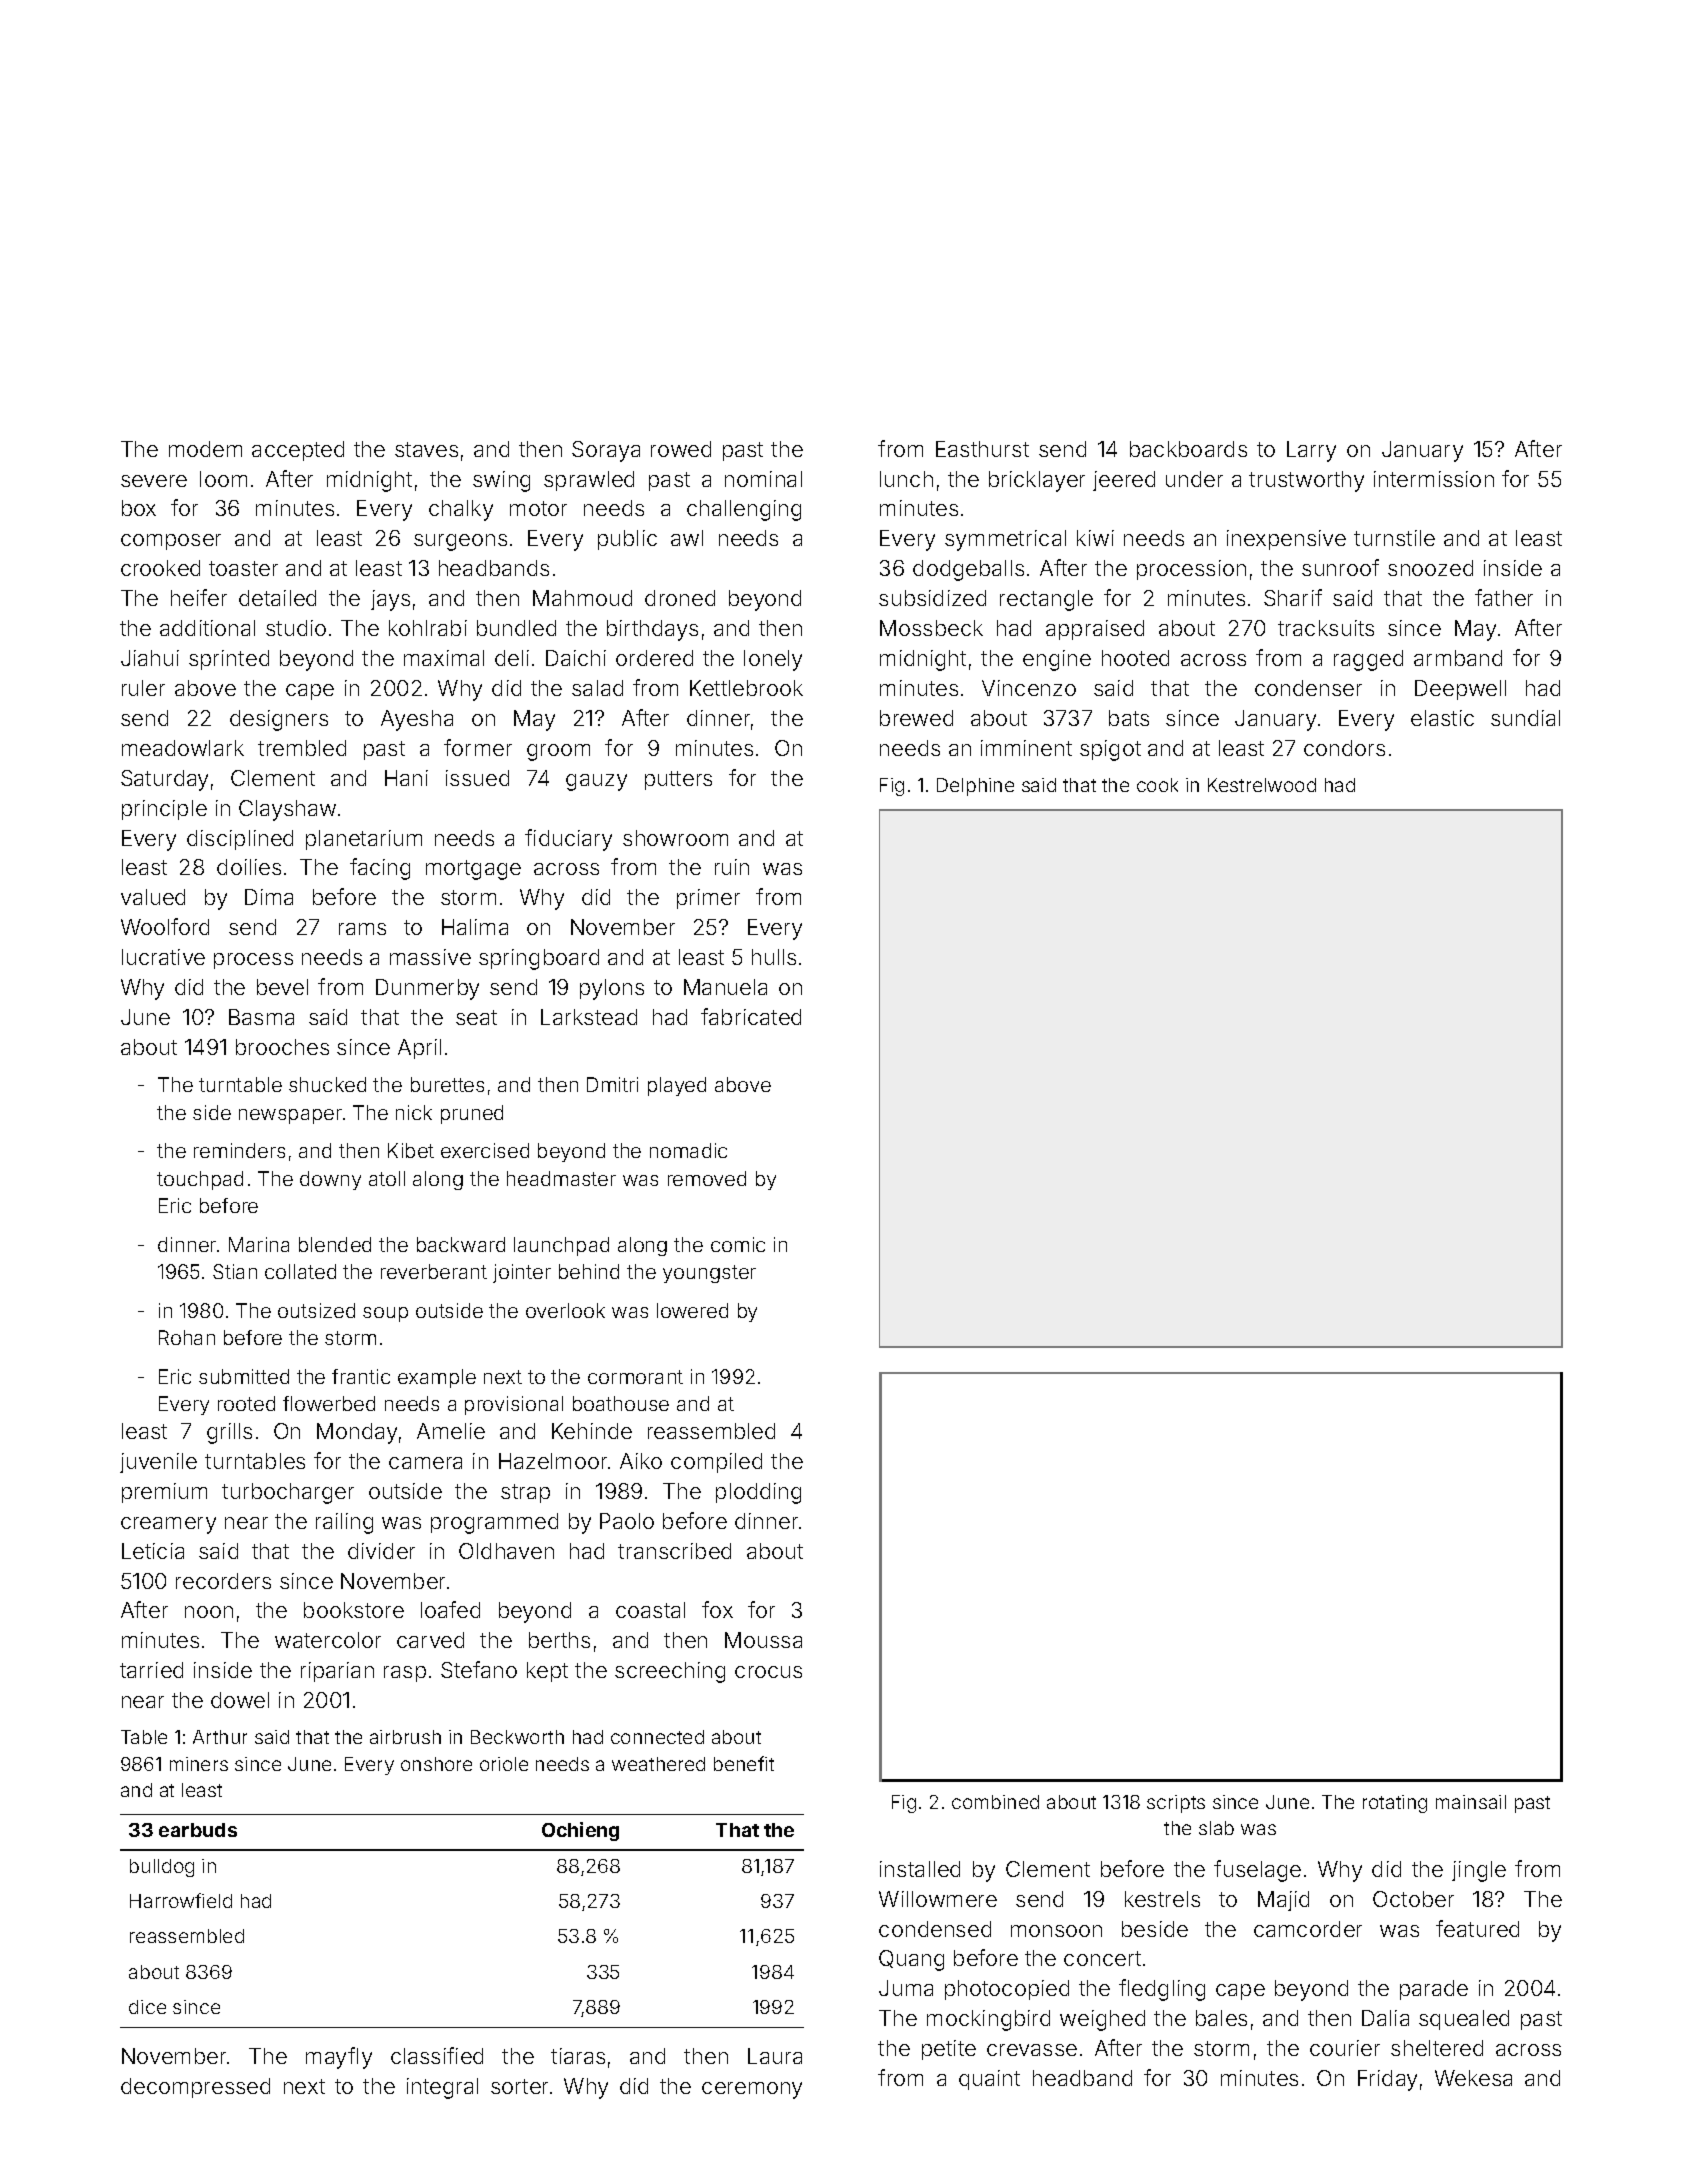 This screenshot has height=2178, width=1683. Describe the element at coordinates (995, 1802) in the screenshot. I see `combined` at that location.
